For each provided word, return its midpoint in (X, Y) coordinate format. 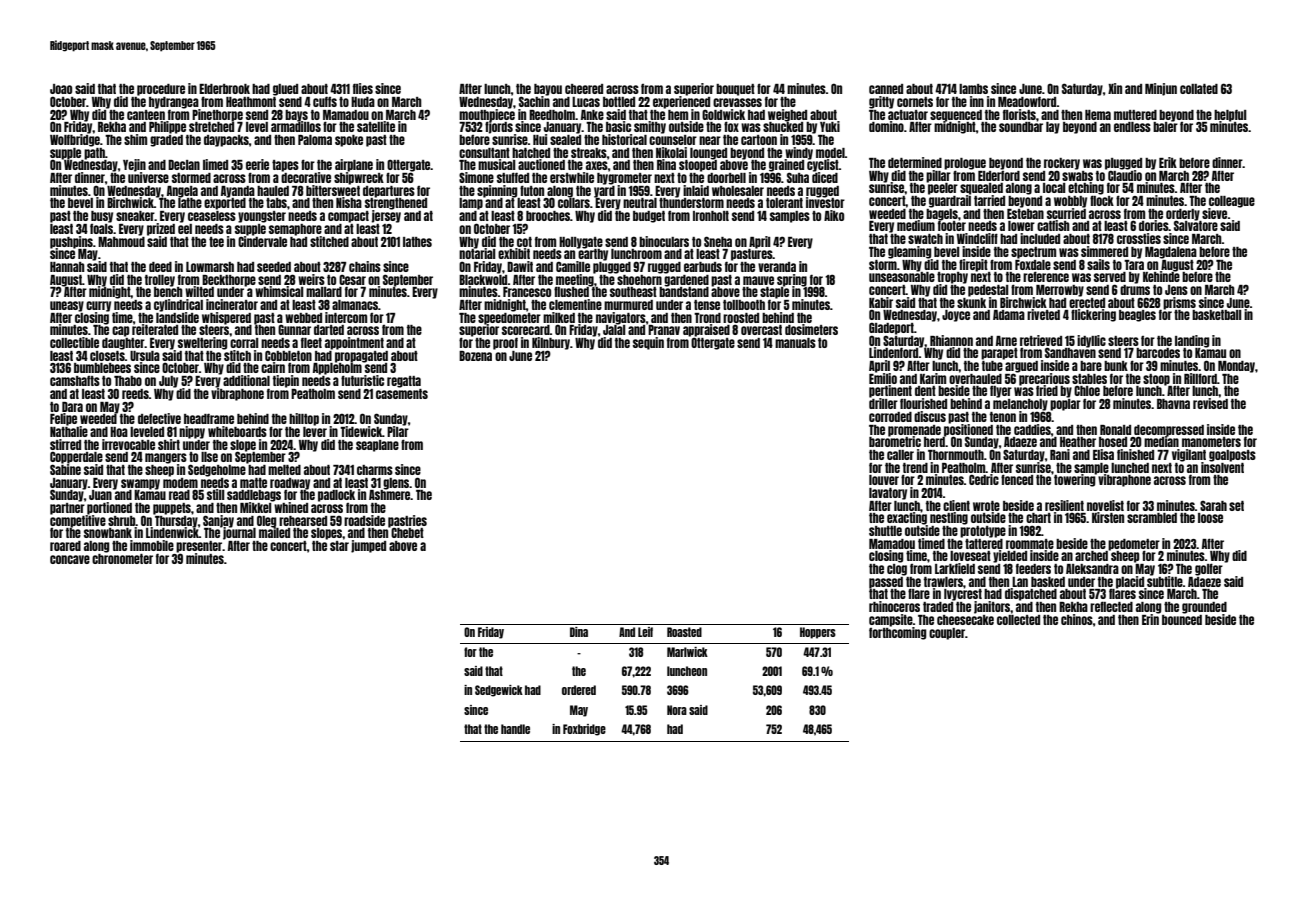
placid (1130, 582)
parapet (999, 354)
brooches (548, 216)
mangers (166, 458)
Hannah (67, 267)
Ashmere (390, 495)
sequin (648, 343)
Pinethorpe (217, 115)
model (830, 153)
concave (70, 559)
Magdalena (1171, 253)
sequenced (956, 115)
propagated (361, 357)
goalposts (1232, 456)
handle (515, 729)
